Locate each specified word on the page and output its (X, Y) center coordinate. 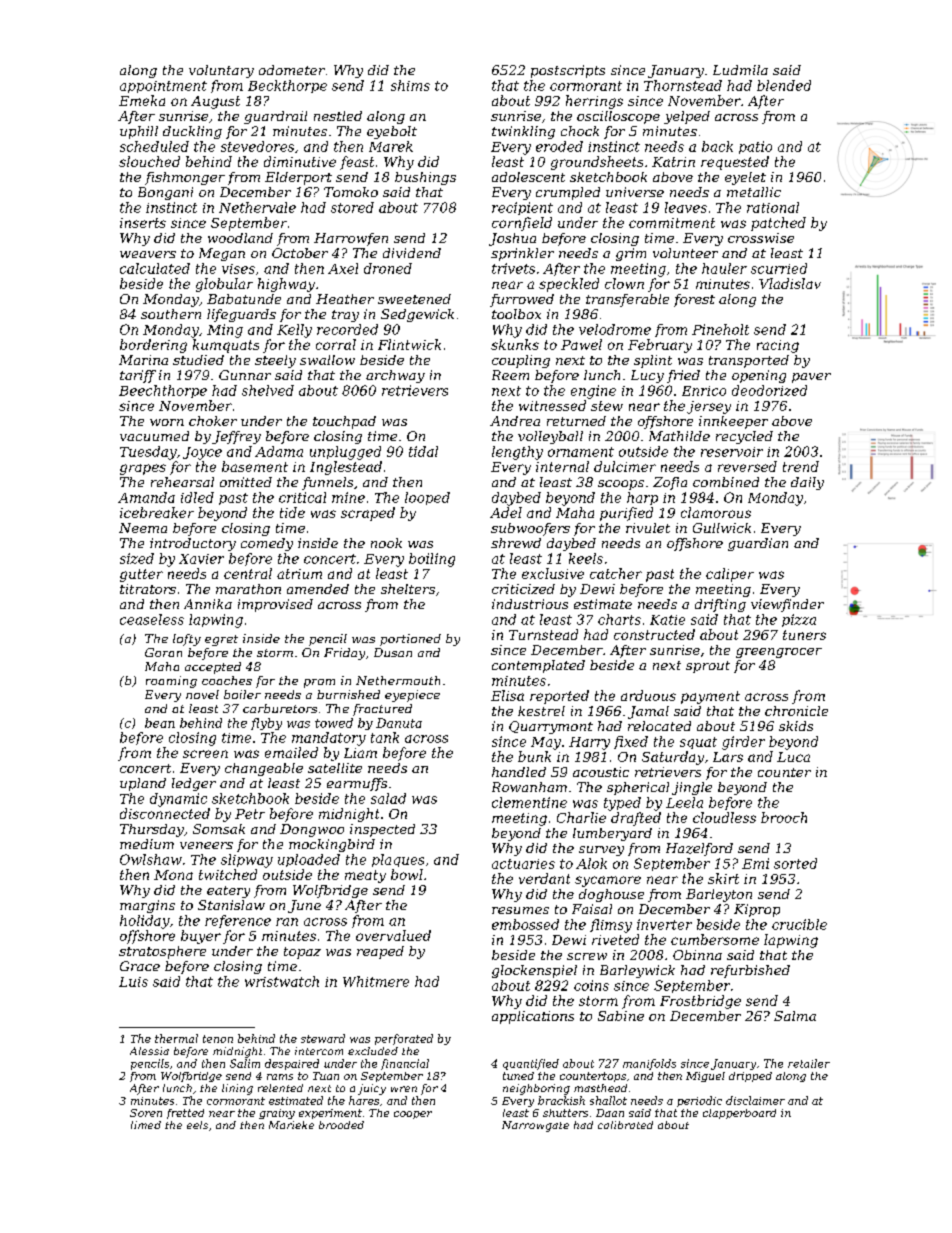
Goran (163, 652)
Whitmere (376, 981)
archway (395, 376)
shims (410, 85)
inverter (664, 924)
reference (238, 921)
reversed (747, 466)
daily (807, 483)
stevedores (257, 146)
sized (137, 558)
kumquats (226, 346)
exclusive (553, 573)
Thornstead (683, 85)
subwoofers (530, 529)
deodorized (769, 390)
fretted (185, 1114)
